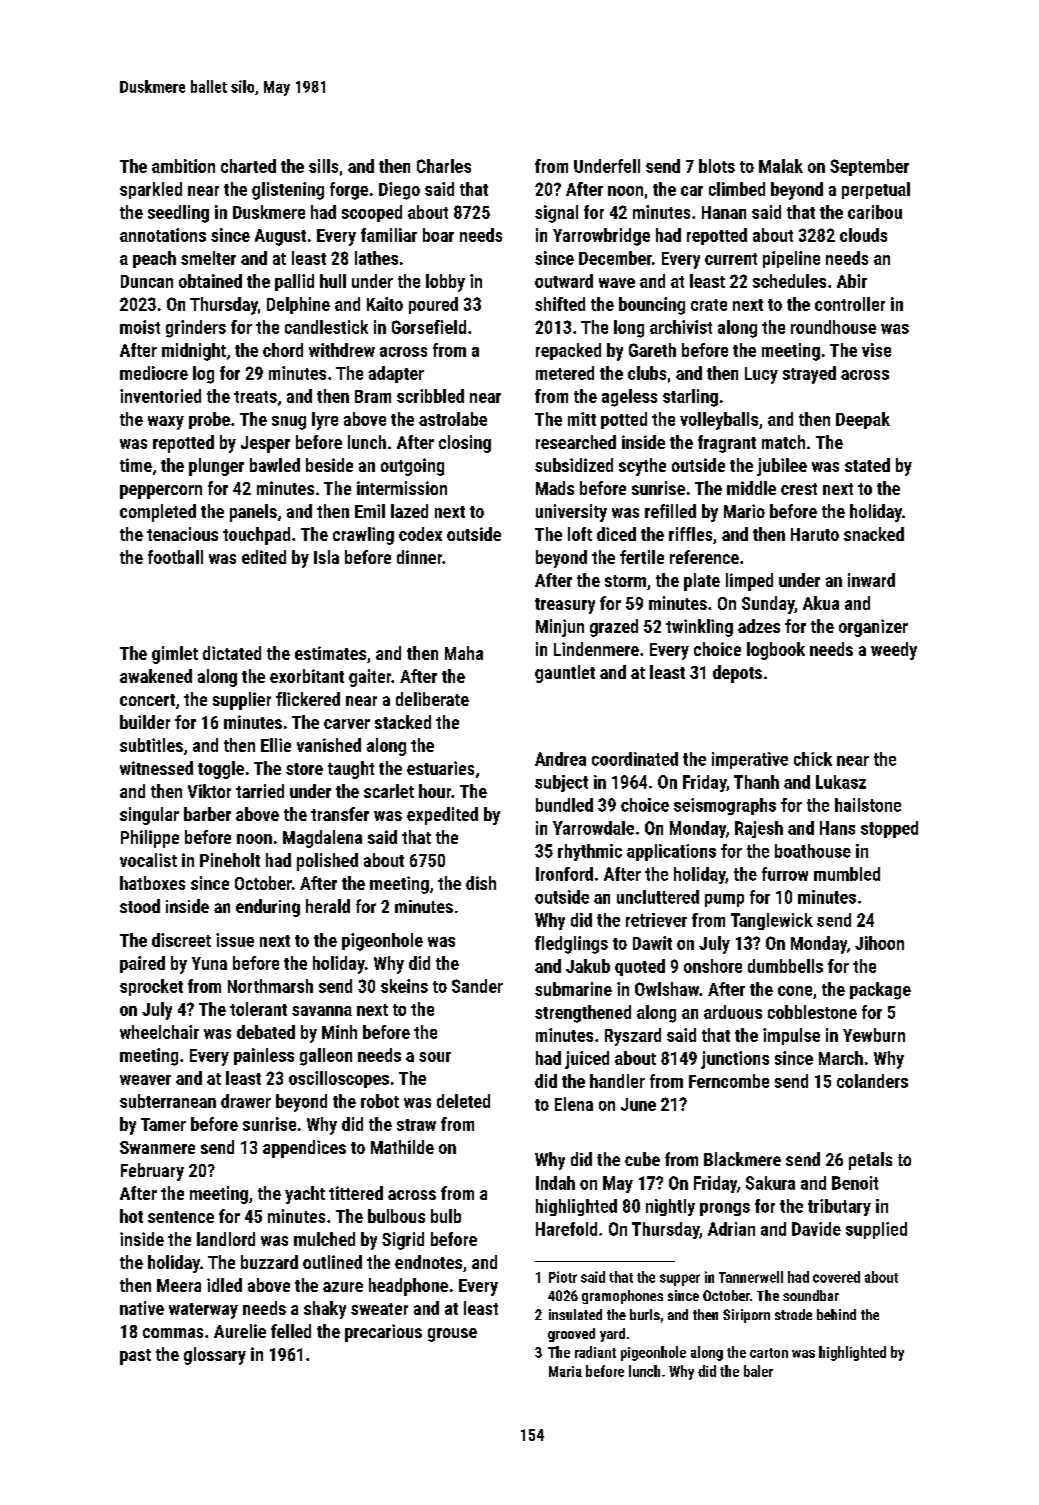 The height and width of the screenshot is (1505, 1039). I want to click on buzzard, so click(269, 1262).
